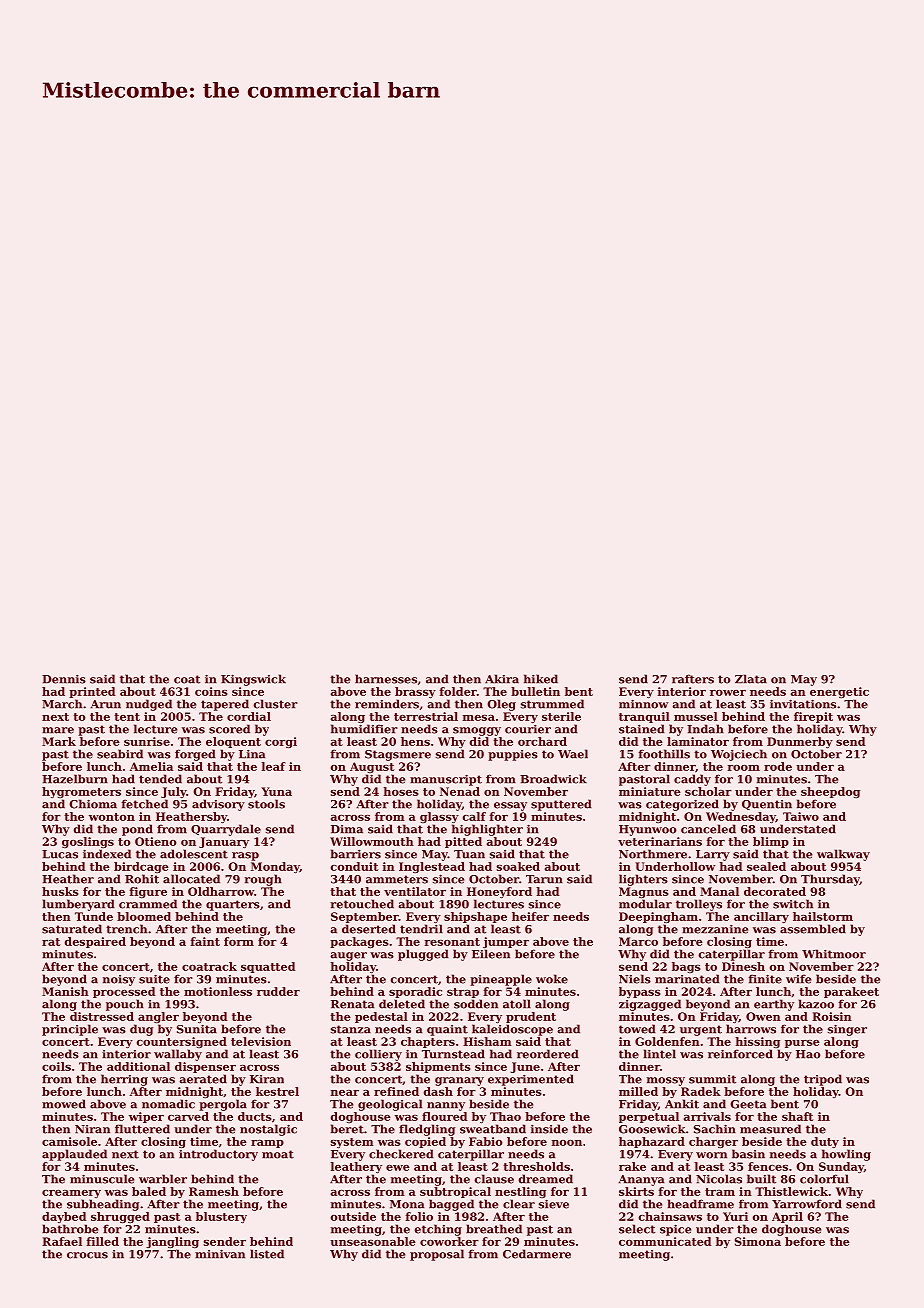 The width and height of the document is (924, 1308). What do you see at coordinates (650, 1005) in the document?
I see `zigzagged` at bounding box center [650, 1005].
